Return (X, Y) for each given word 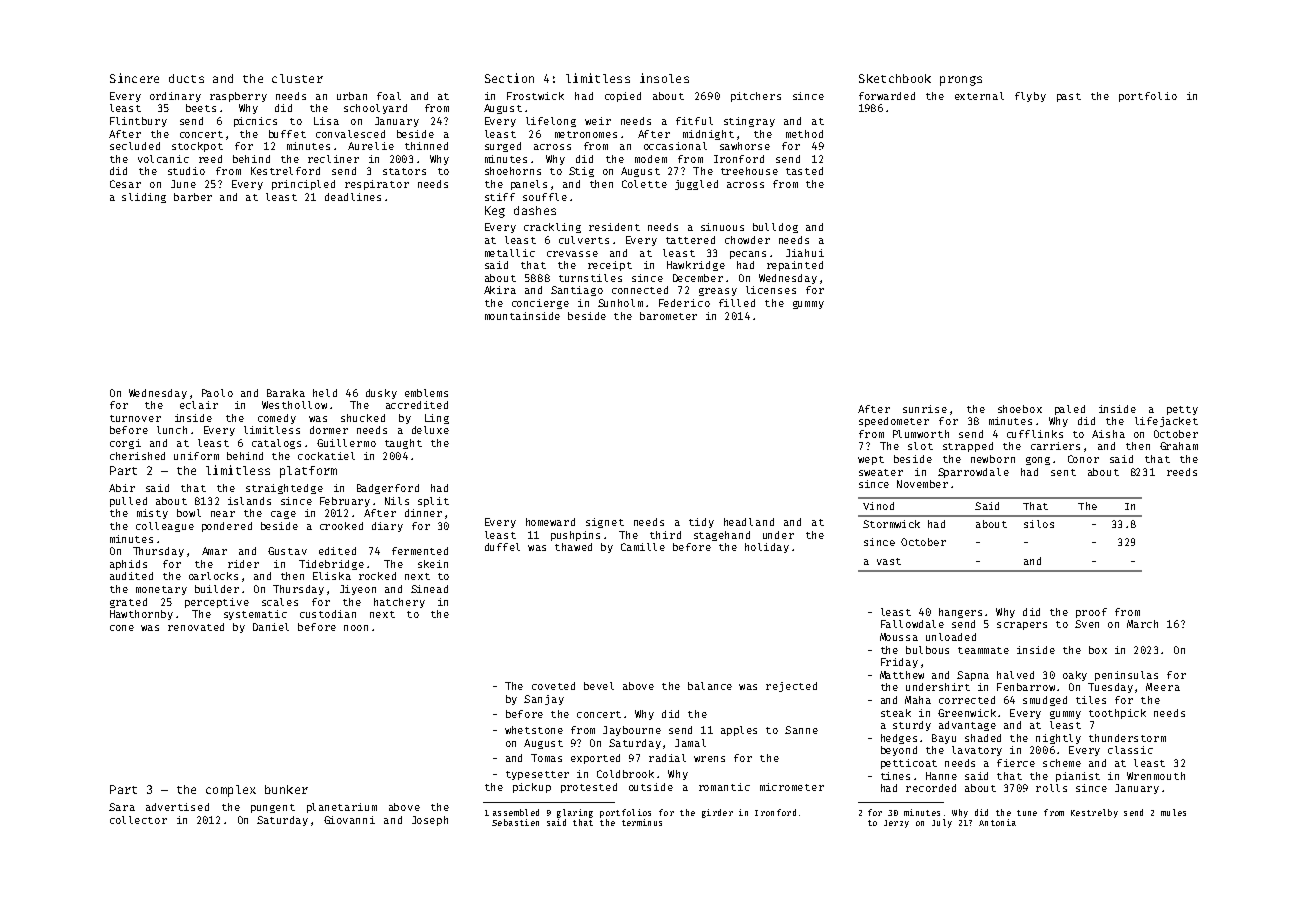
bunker (286, 789)
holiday (767, 548)
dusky (381, 394)
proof (1091, 613)
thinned (426, 146)
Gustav (287, 551)
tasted (804, 171)
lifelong (551, 122)
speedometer (894, 422)
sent (1063, 472)
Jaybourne (632, 731)
